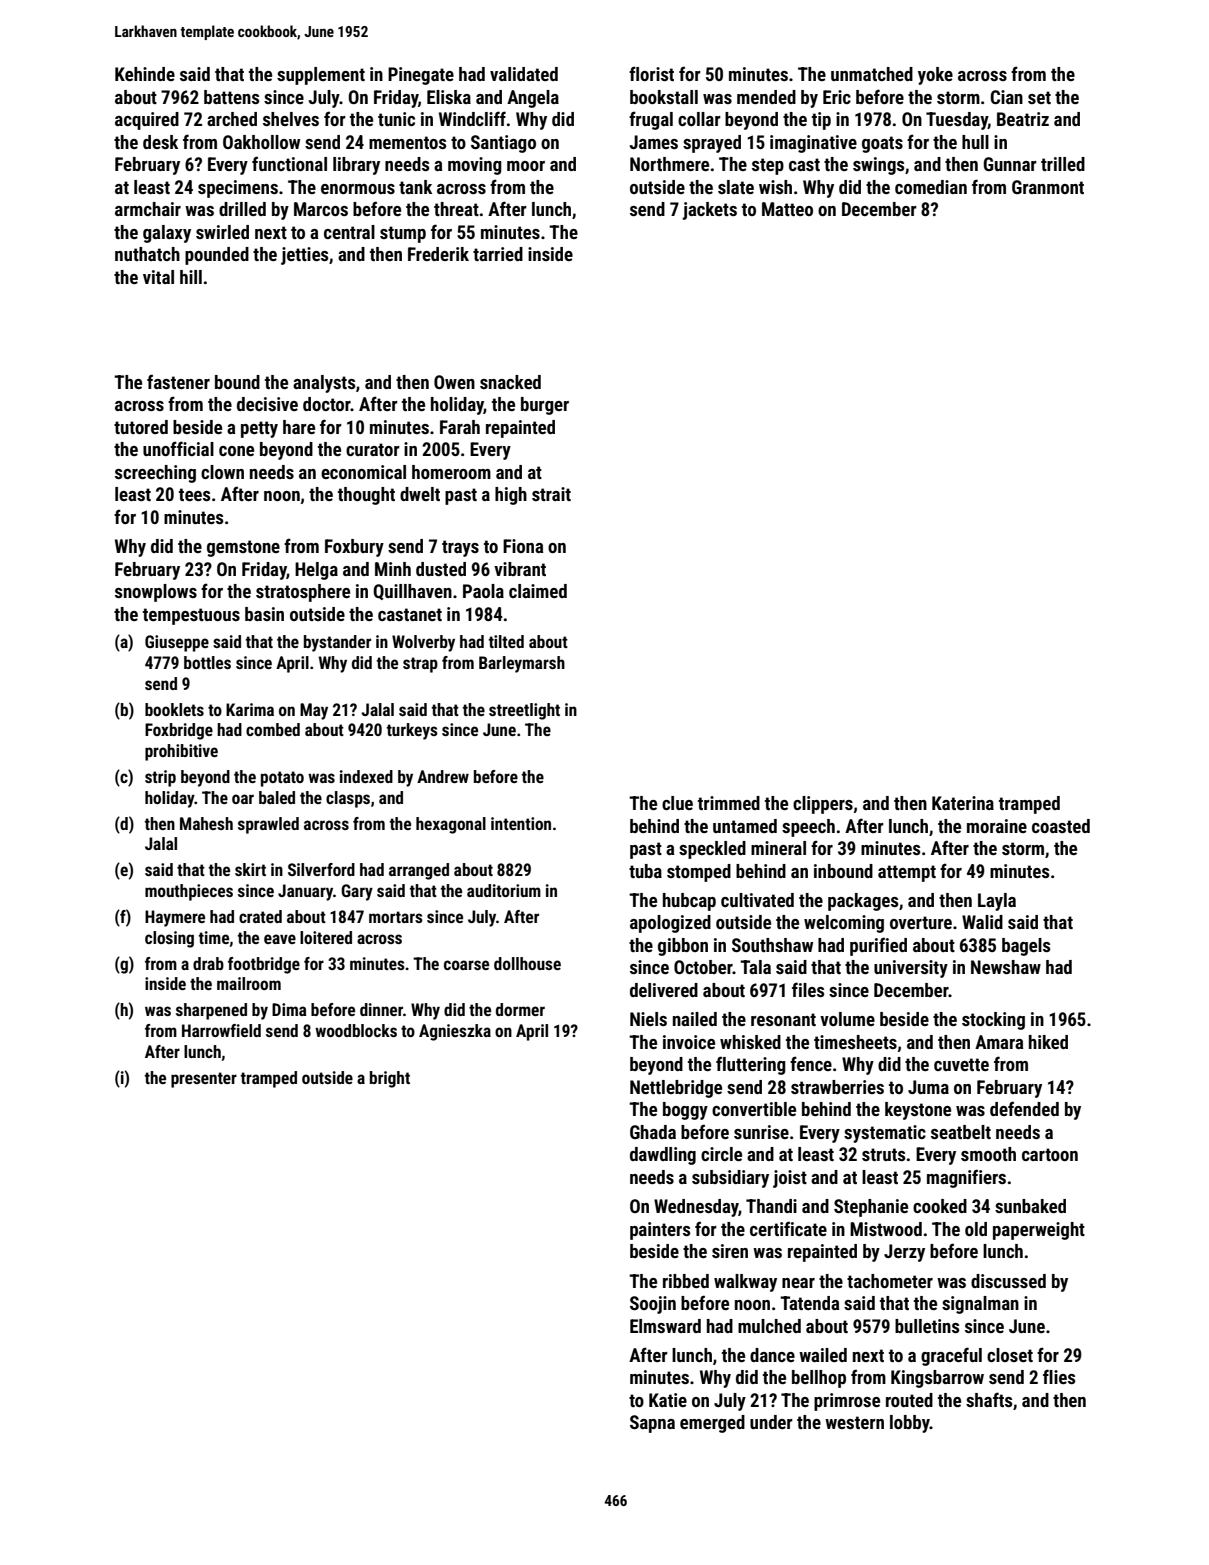  Describe the element at coordinates (652, 1424) in the screenshot. I see `Sapna` at that location.
